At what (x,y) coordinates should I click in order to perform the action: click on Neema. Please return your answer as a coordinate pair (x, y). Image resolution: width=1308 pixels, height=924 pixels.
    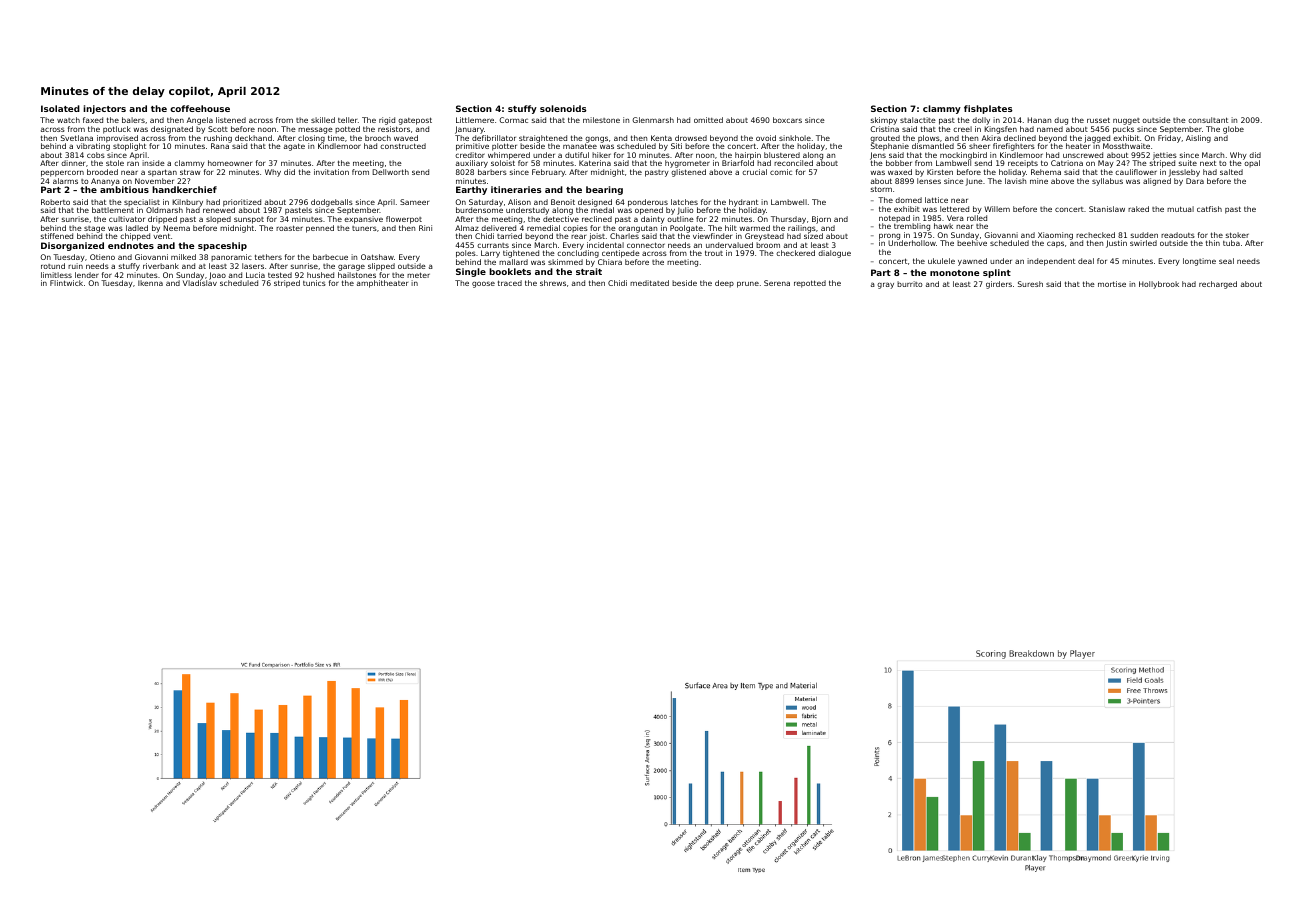
    Looking at the image, I should click on (176, 228).
